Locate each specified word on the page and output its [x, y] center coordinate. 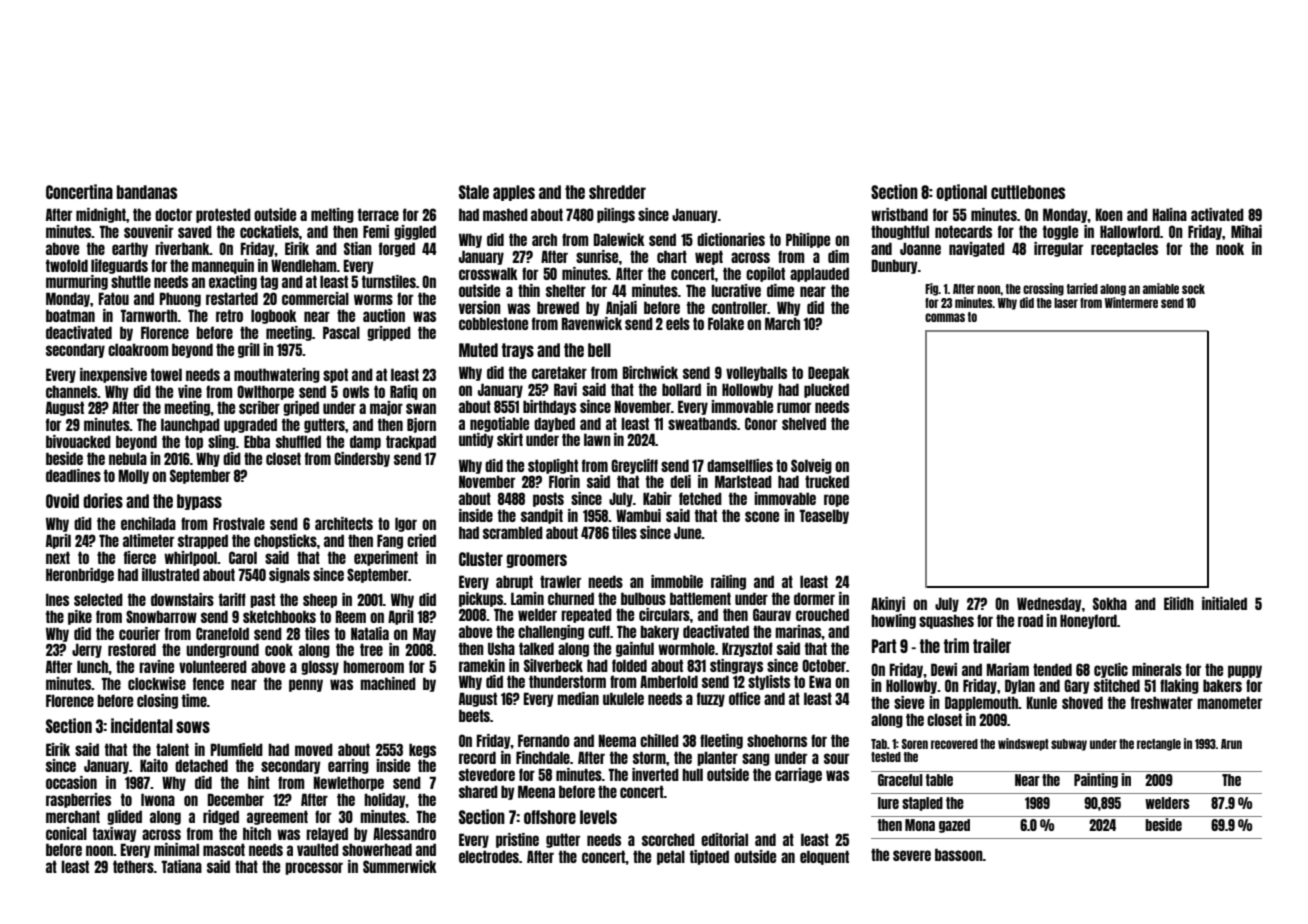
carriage [798, 775]
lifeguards [119, 266]
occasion [71, 782]
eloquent [824, 857]
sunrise [597, 256]
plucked [826, 390]
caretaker [559, 372]
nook [1230, 248]
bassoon [959, 854]
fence [208, 683]
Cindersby [362, 459]
